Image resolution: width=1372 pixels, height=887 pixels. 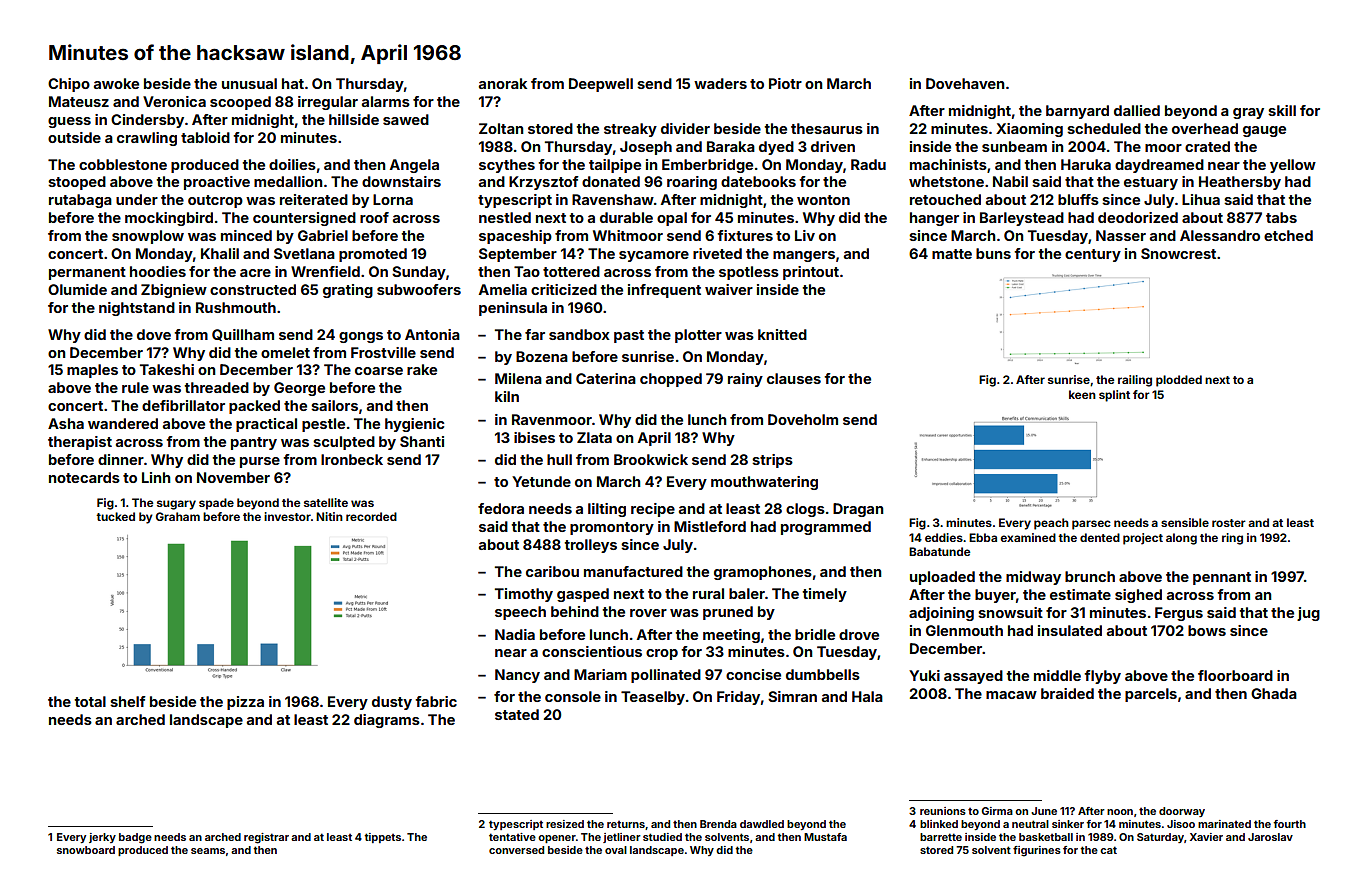 I want to click on pestle, so click(x=323, y=425).
